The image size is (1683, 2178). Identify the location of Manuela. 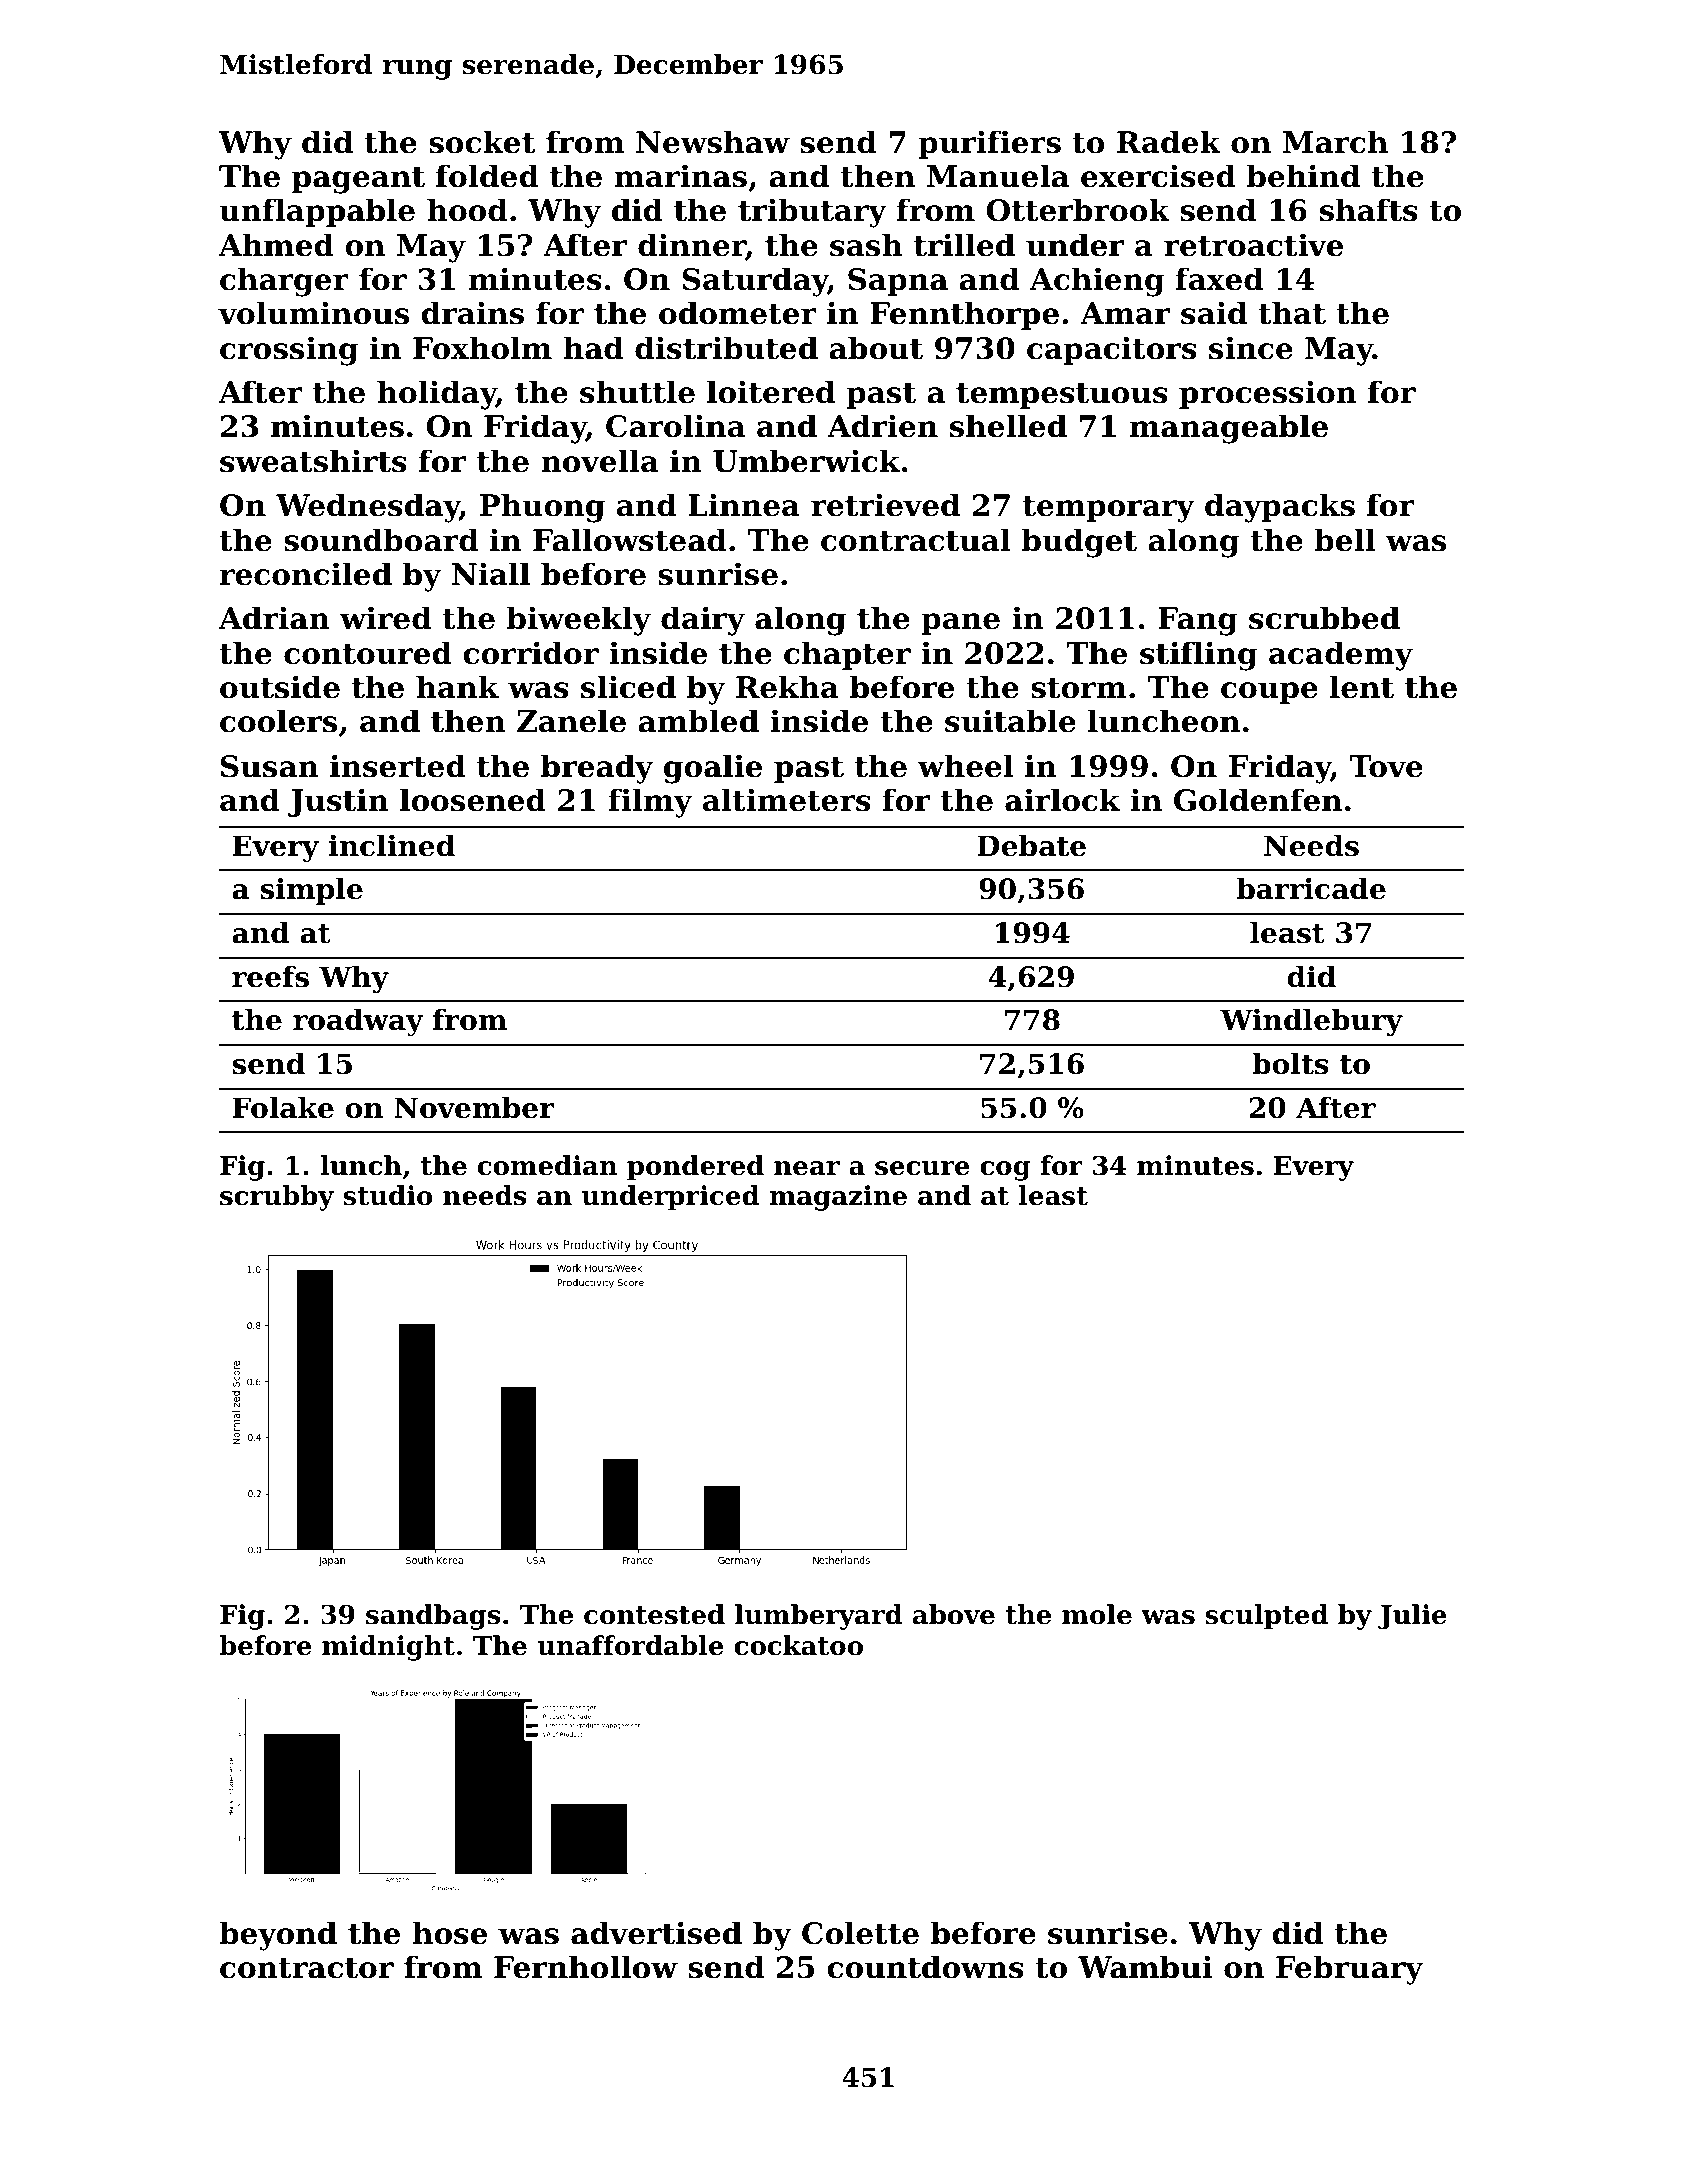
(998, 176).
